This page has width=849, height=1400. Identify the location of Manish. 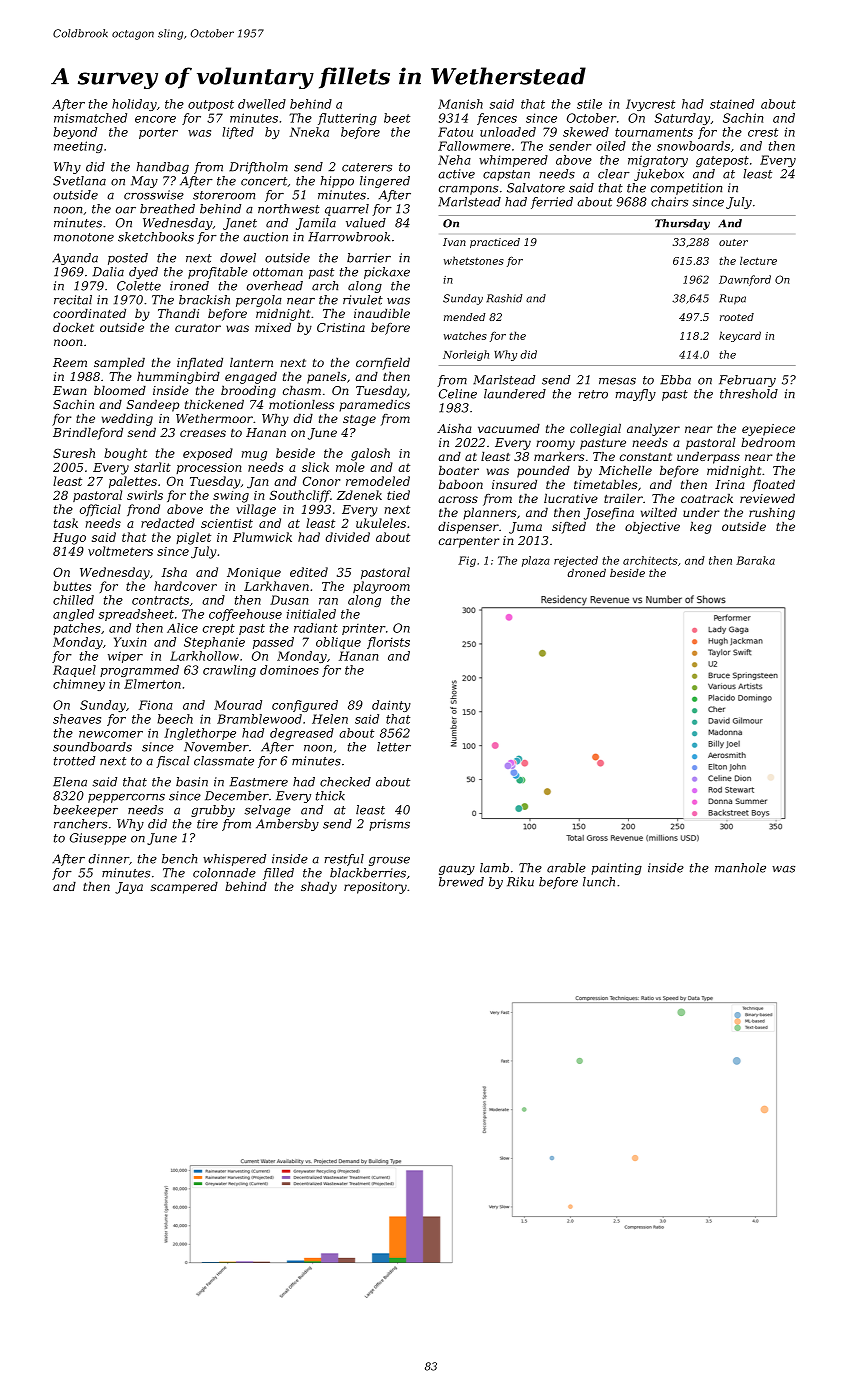
(460, 104).
